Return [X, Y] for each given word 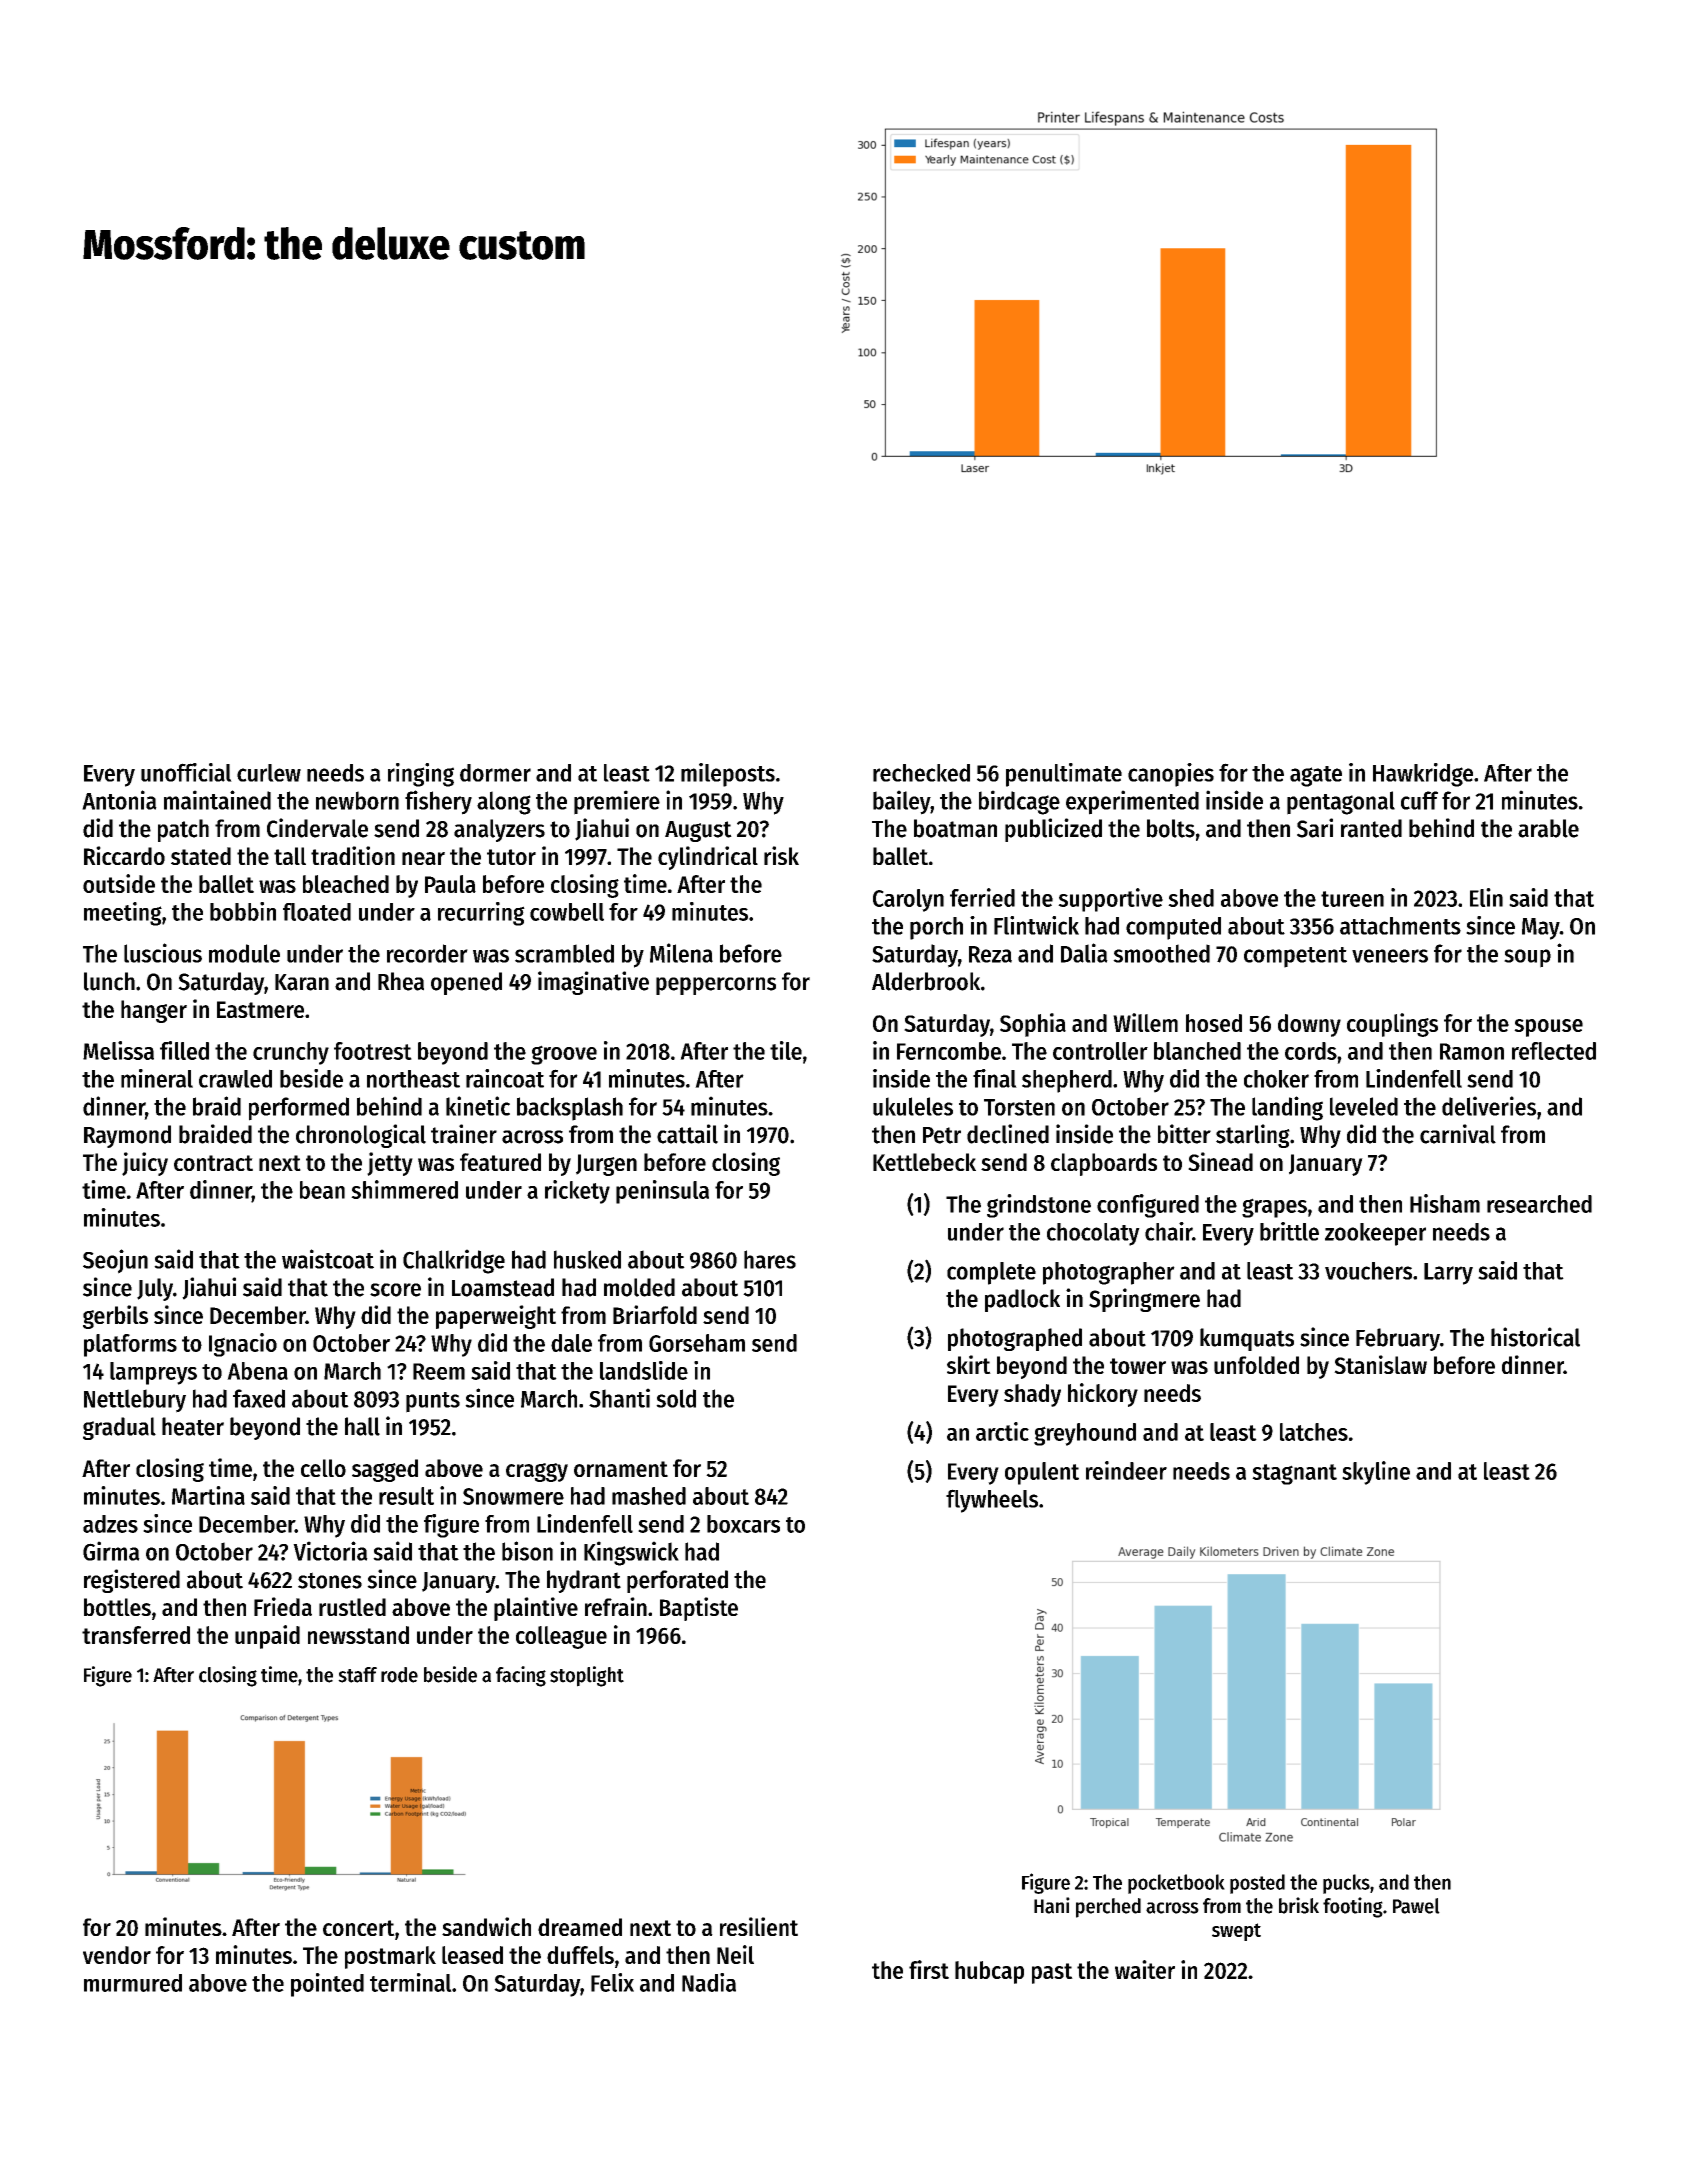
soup [1527, 958]
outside [119, 883]
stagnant [1294, 1474]
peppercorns [716, 986]
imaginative [593, 983]
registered [132, 1581]
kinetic [478, 1106]
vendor [117, 1955]
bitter [1184, 1134]
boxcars [743, 1524]
